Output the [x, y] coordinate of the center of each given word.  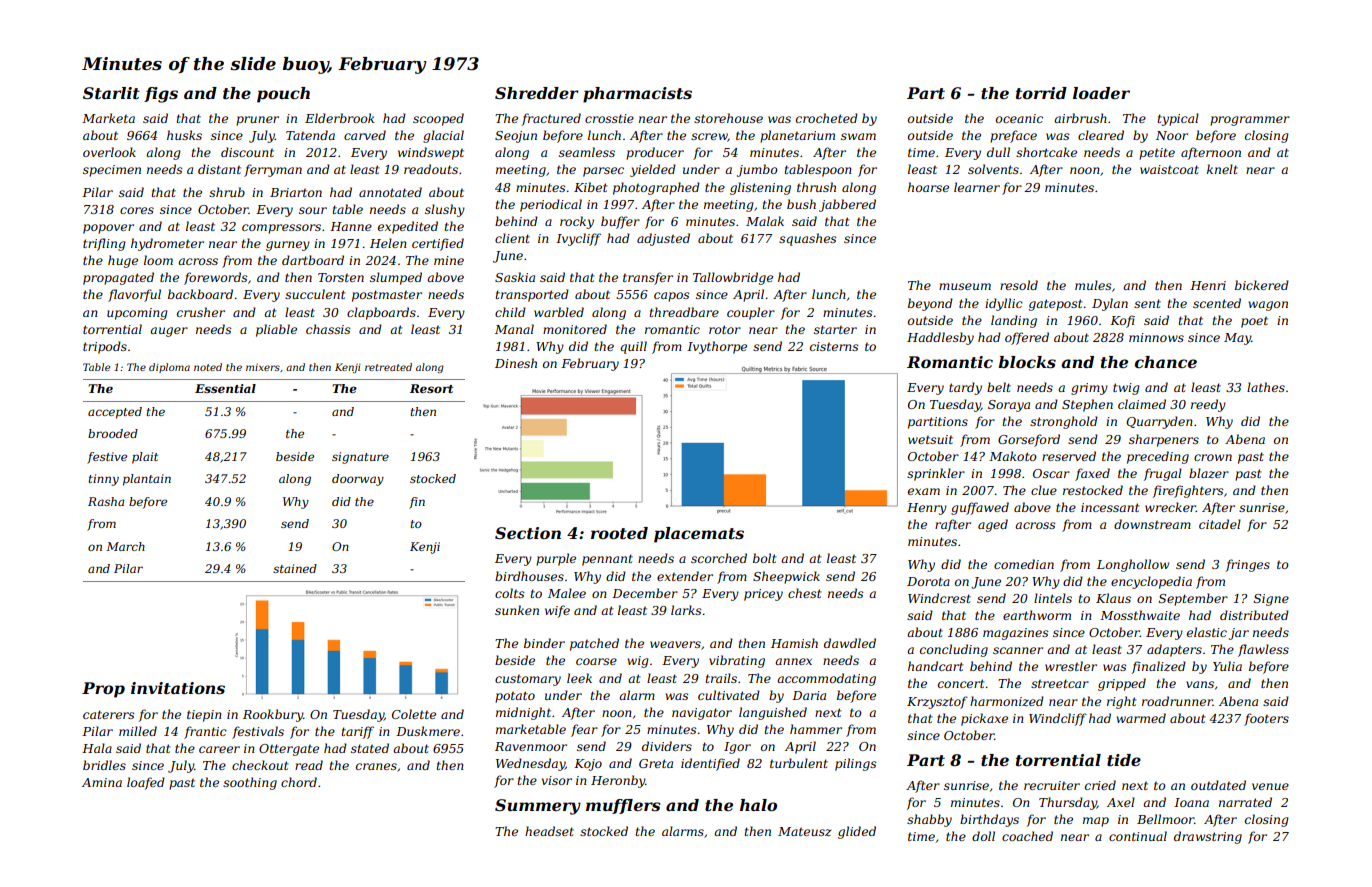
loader [1101, 93]
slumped [396, 278]
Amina [102, 782]
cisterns [834, 346]
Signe [1271, 600]
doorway [358, 480]
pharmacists [637, 95]
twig [1126, 389]
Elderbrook [340, 118]
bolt [765, 558]
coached [1027, 836]
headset [549, 831]
